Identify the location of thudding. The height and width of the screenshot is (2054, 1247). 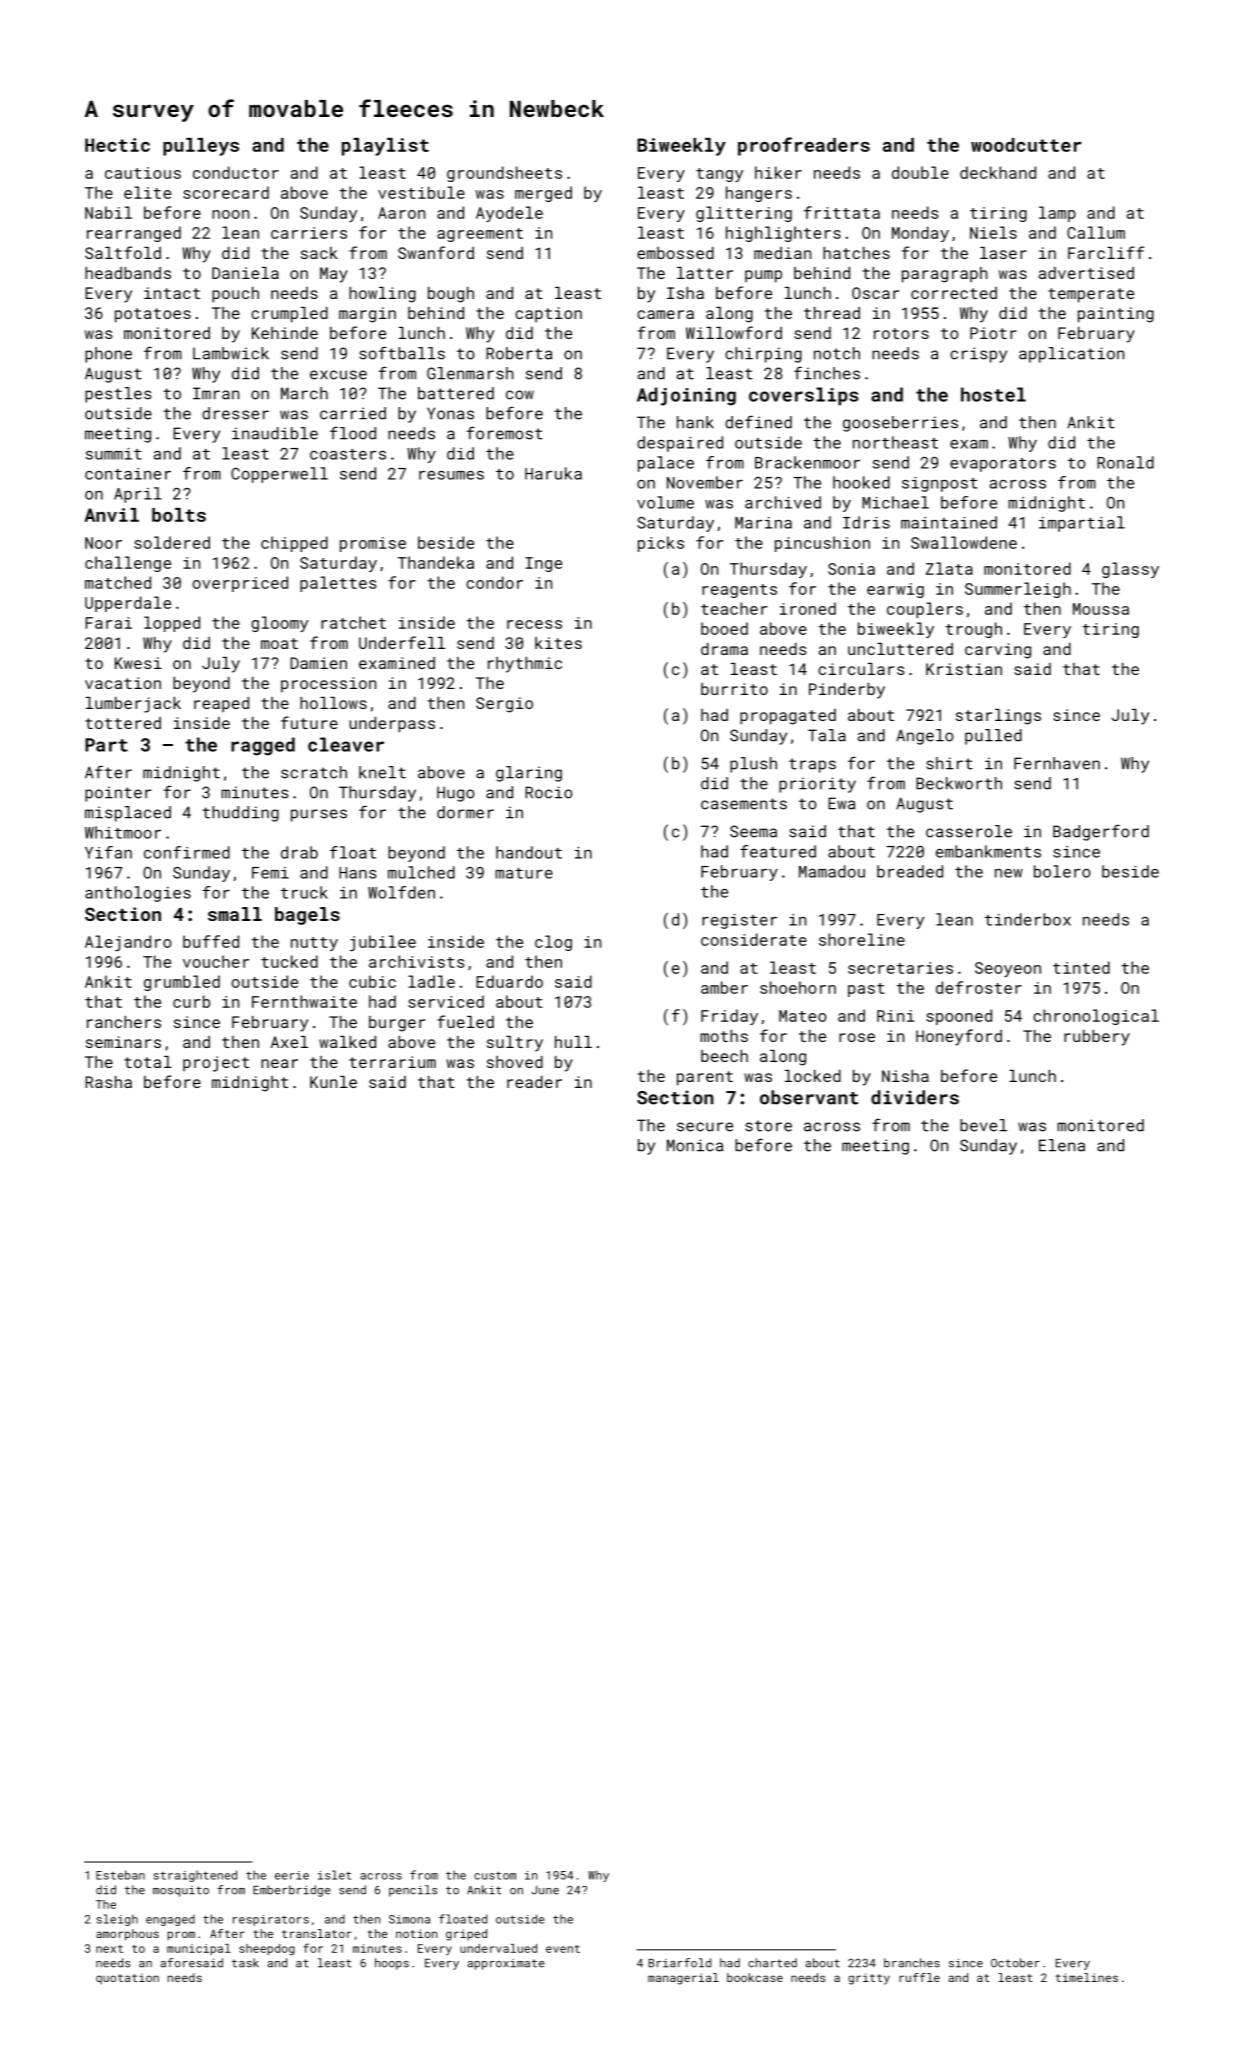
(240, 814).
